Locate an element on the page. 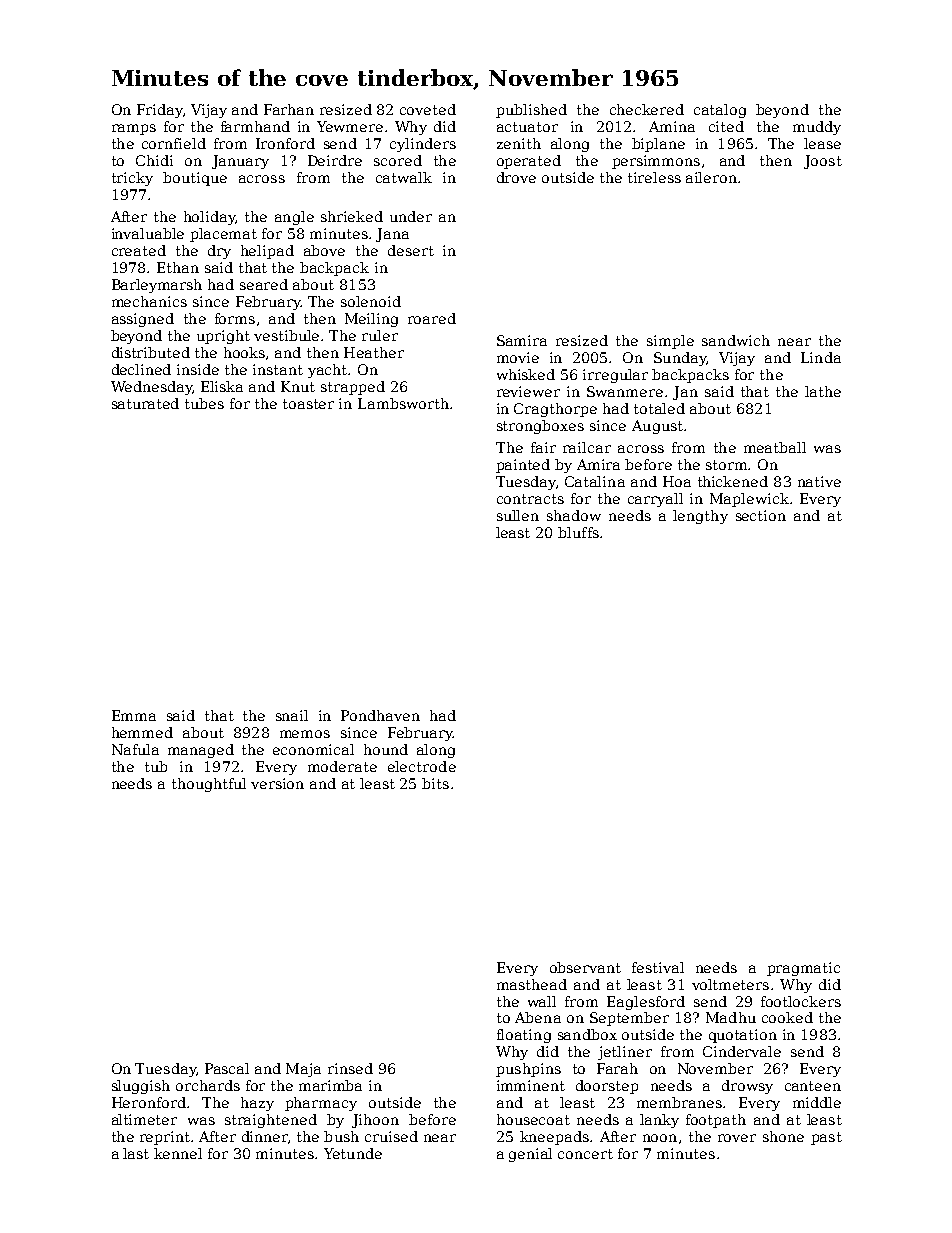 The height and width of the page is (1233, 952). cooked is located at coordinates (787, 1017).
